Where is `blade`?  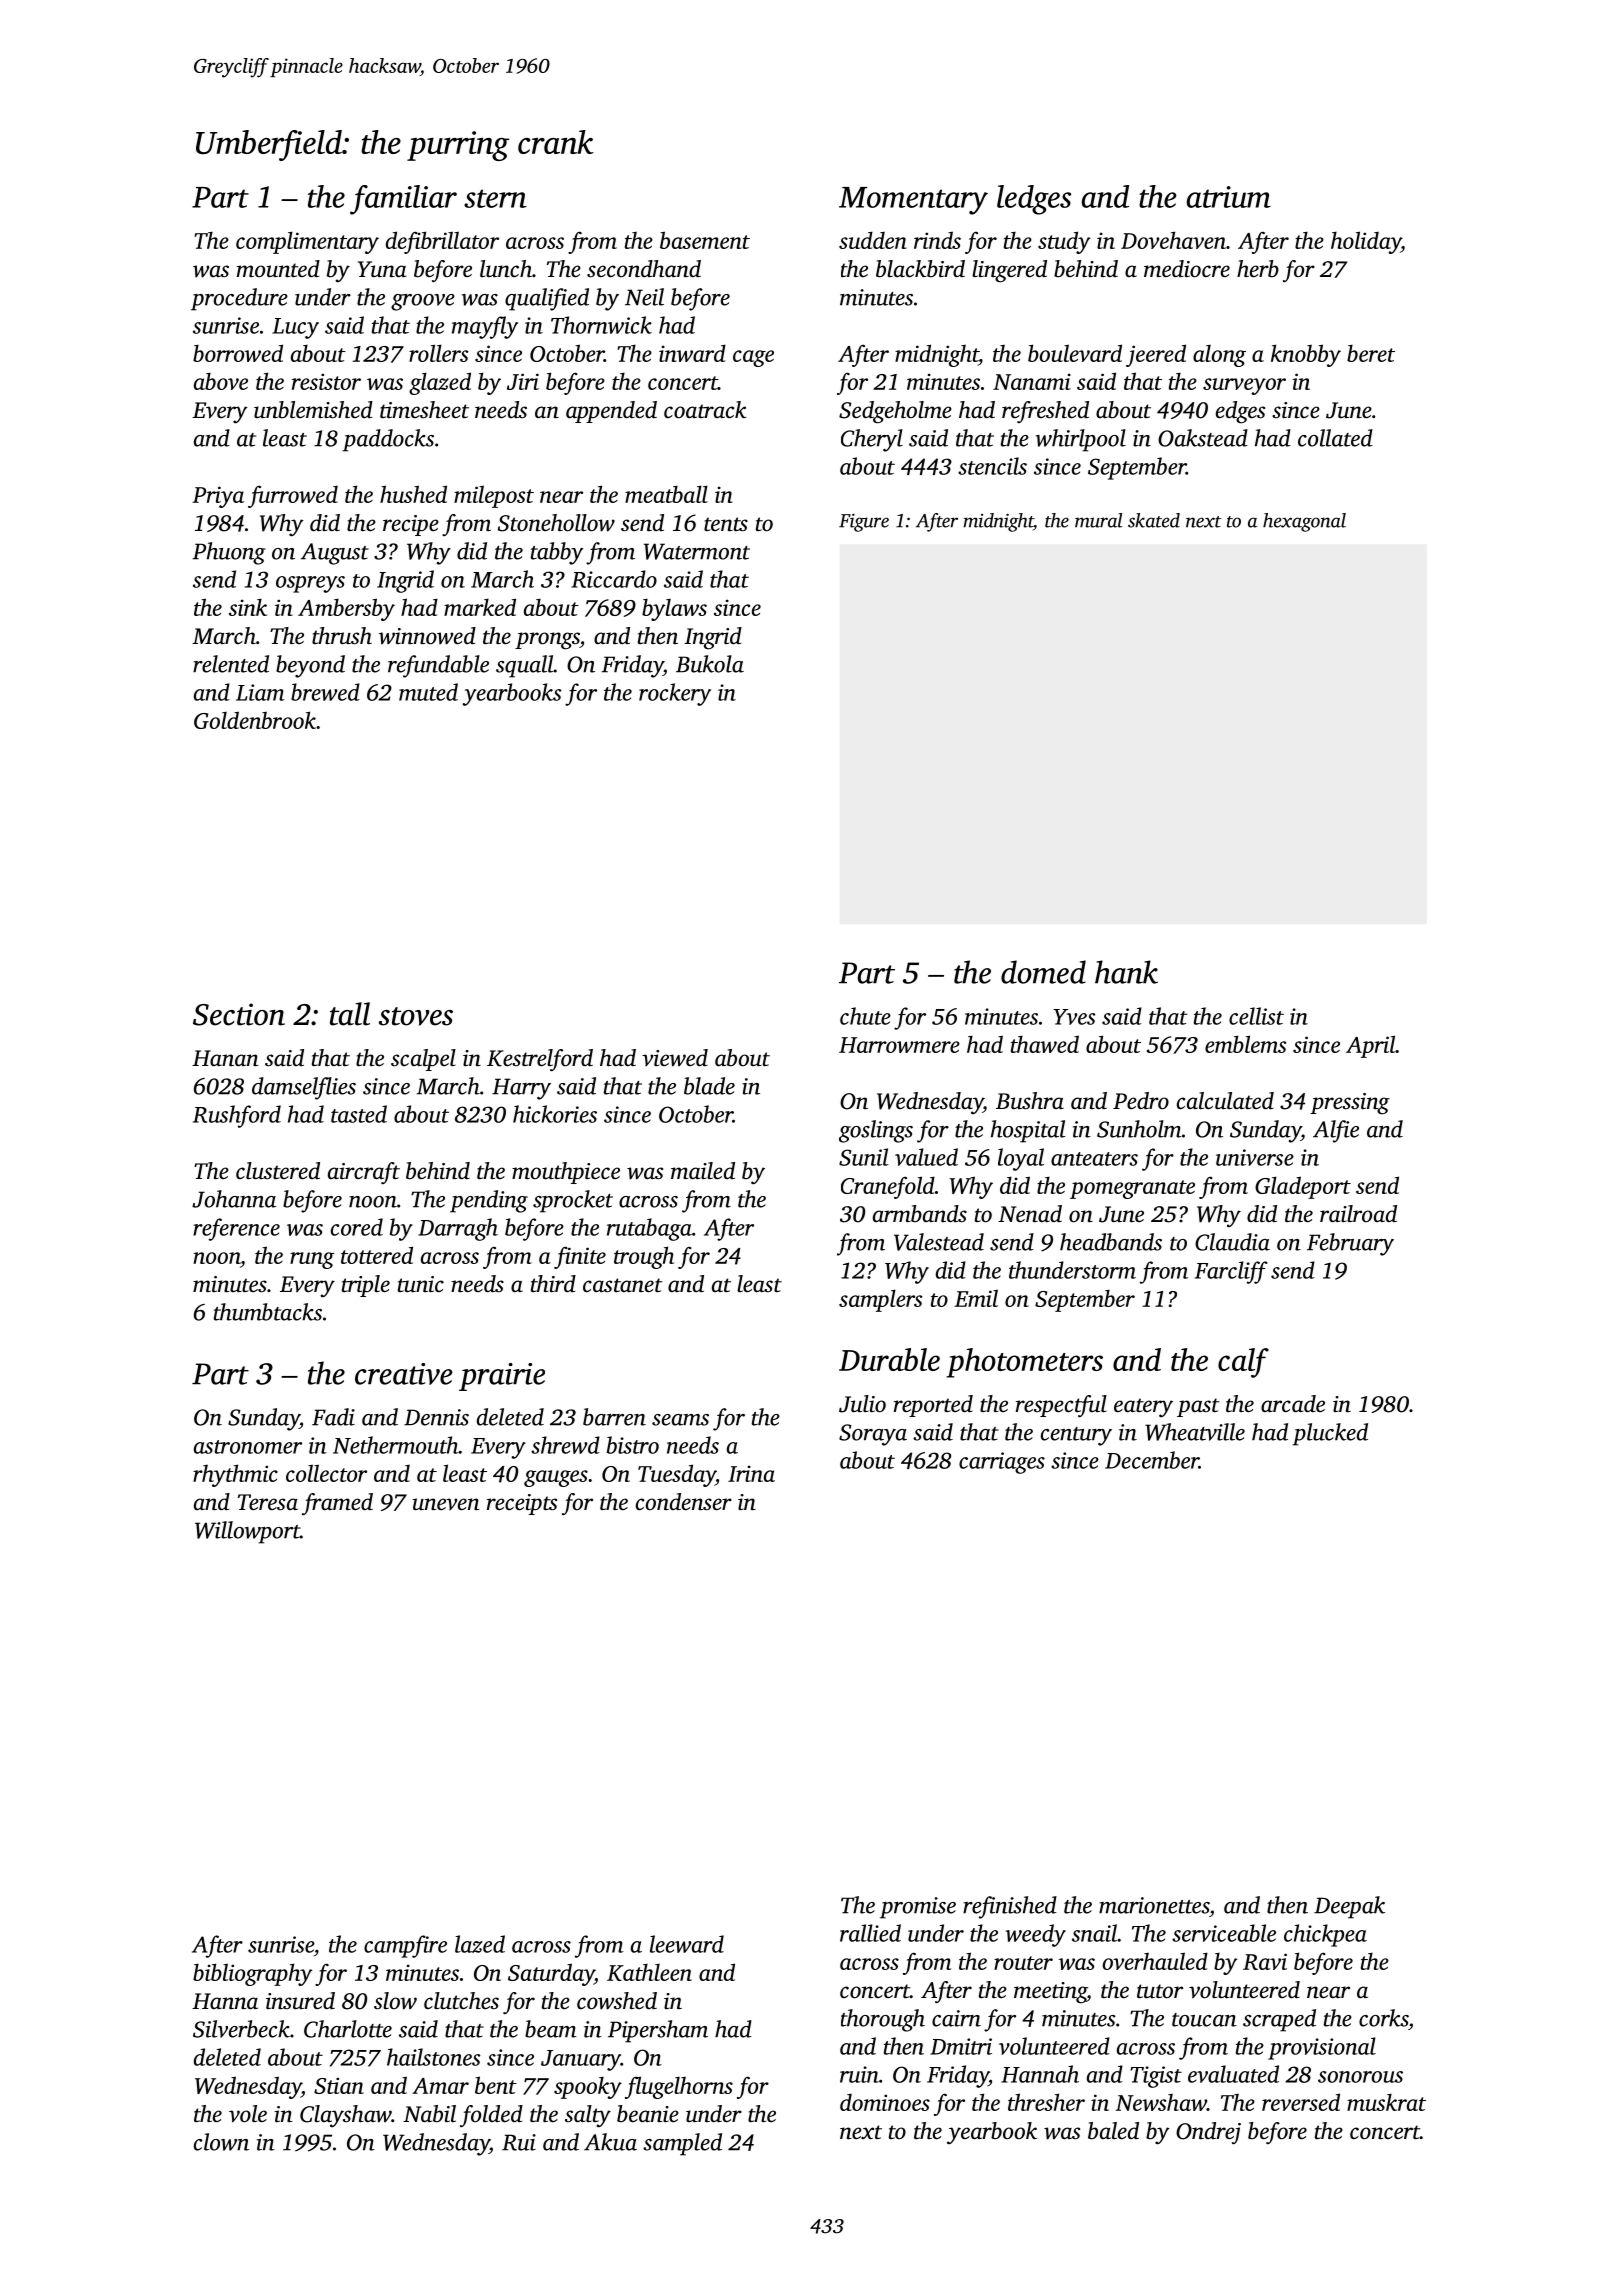
blade is located at coordinates (709, 1086).
